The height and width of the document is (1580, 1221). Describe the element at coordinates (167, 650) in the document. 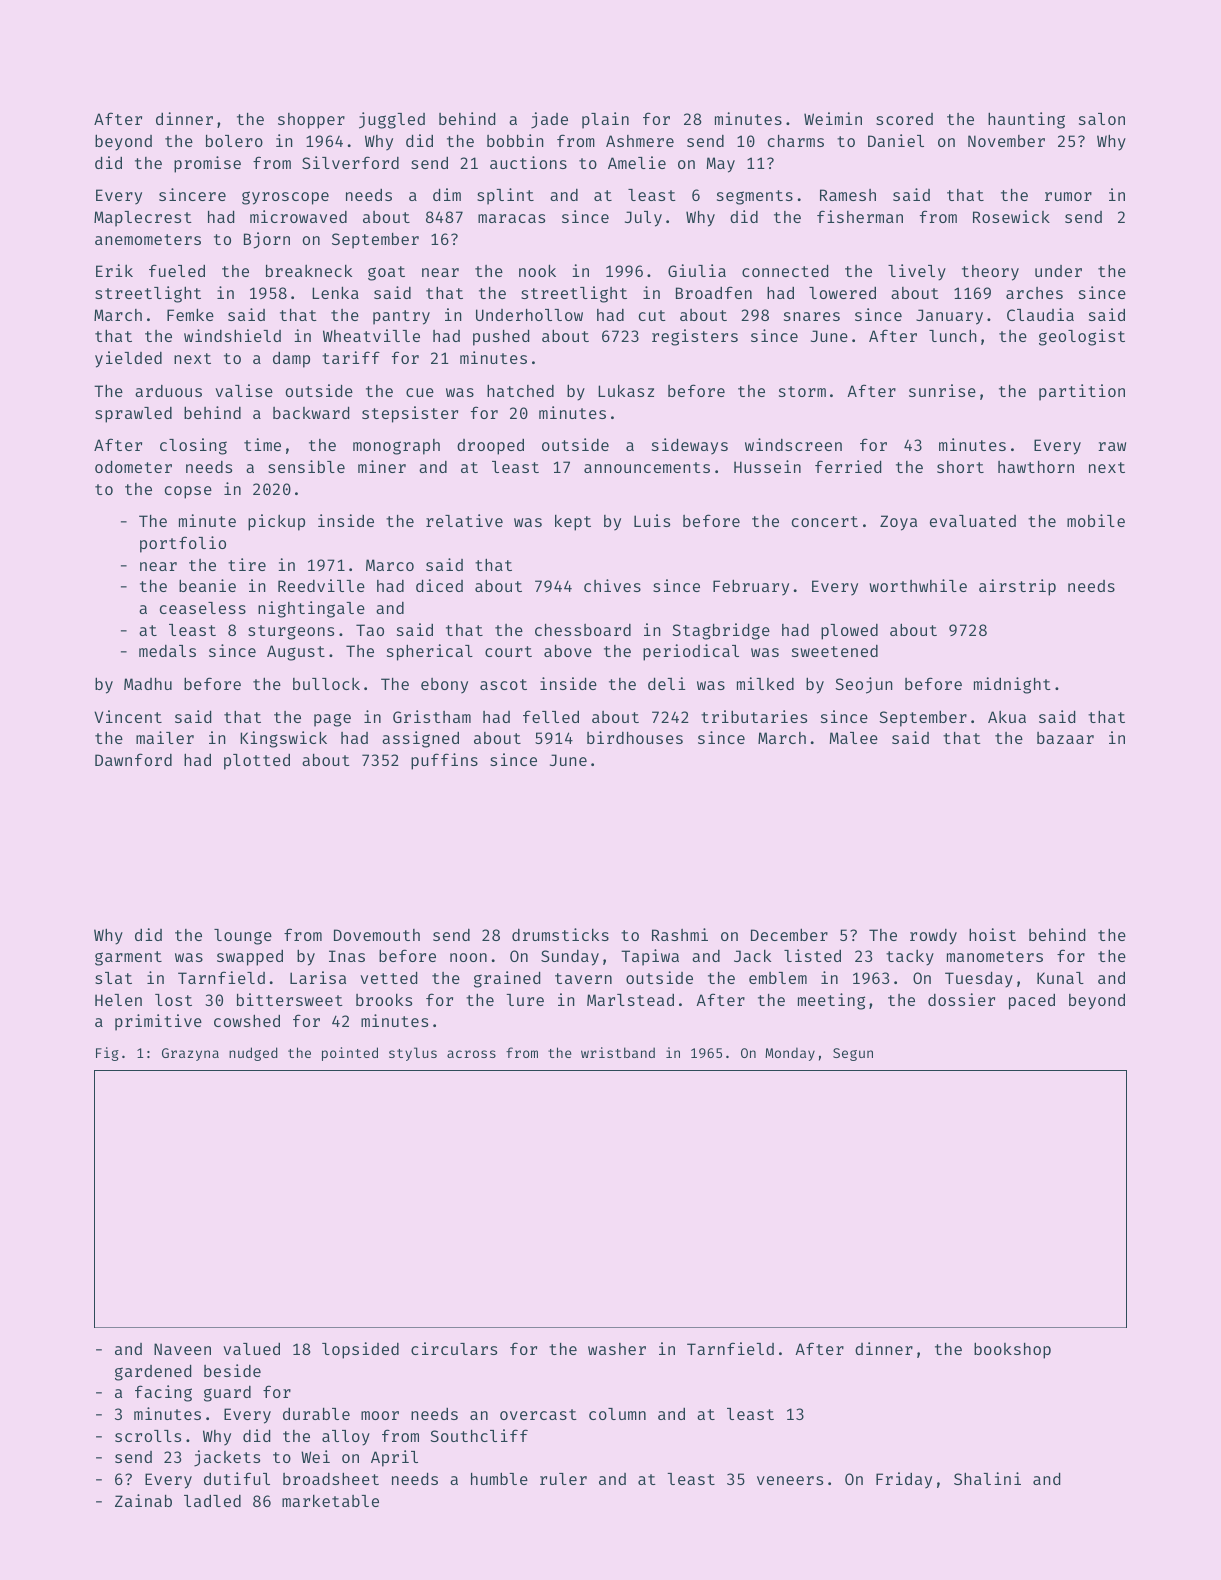

I see `medals` at that location.
